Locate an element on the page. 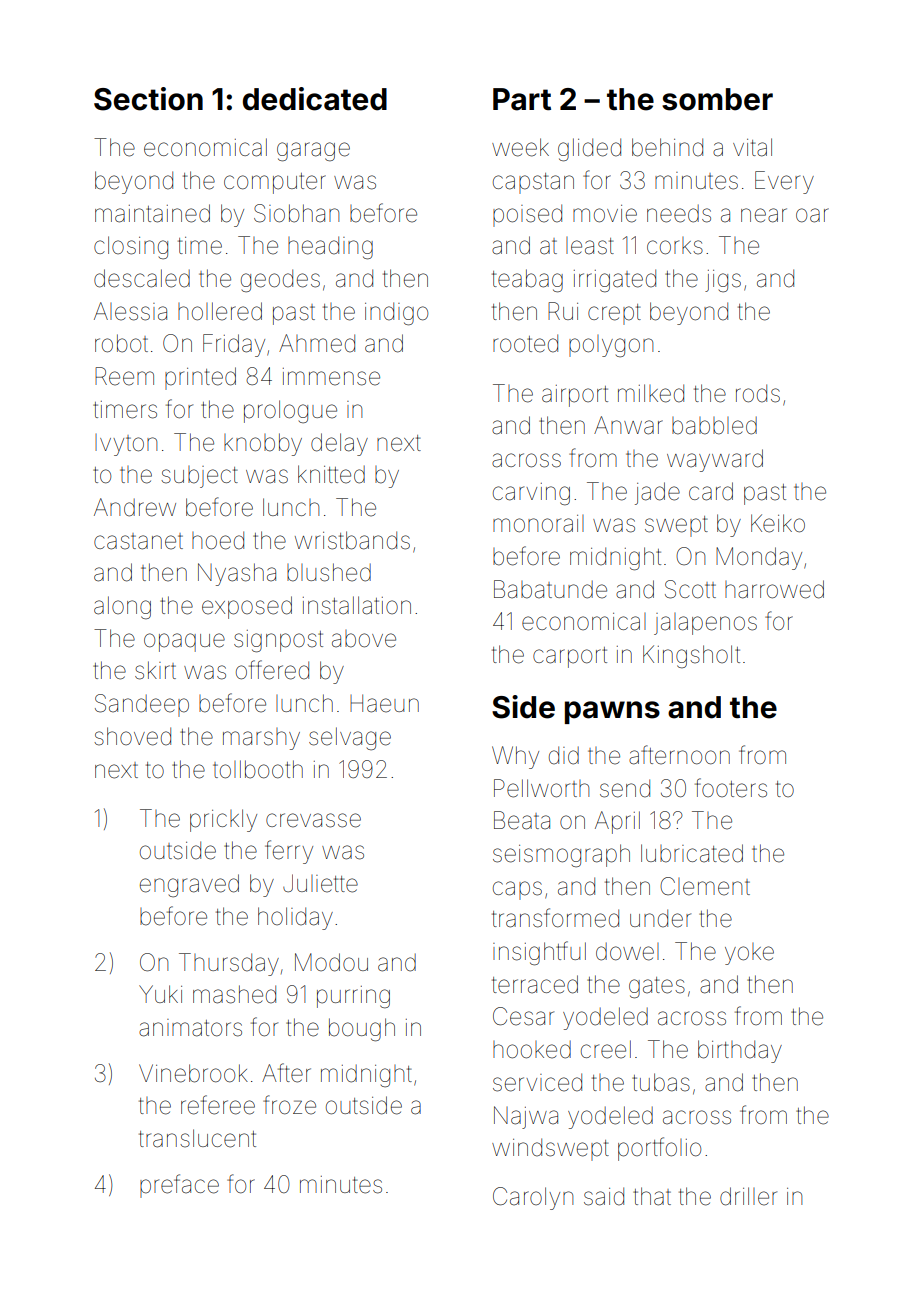 The image size is (924, 1311). monorail is located at coordinates (538, 524).
